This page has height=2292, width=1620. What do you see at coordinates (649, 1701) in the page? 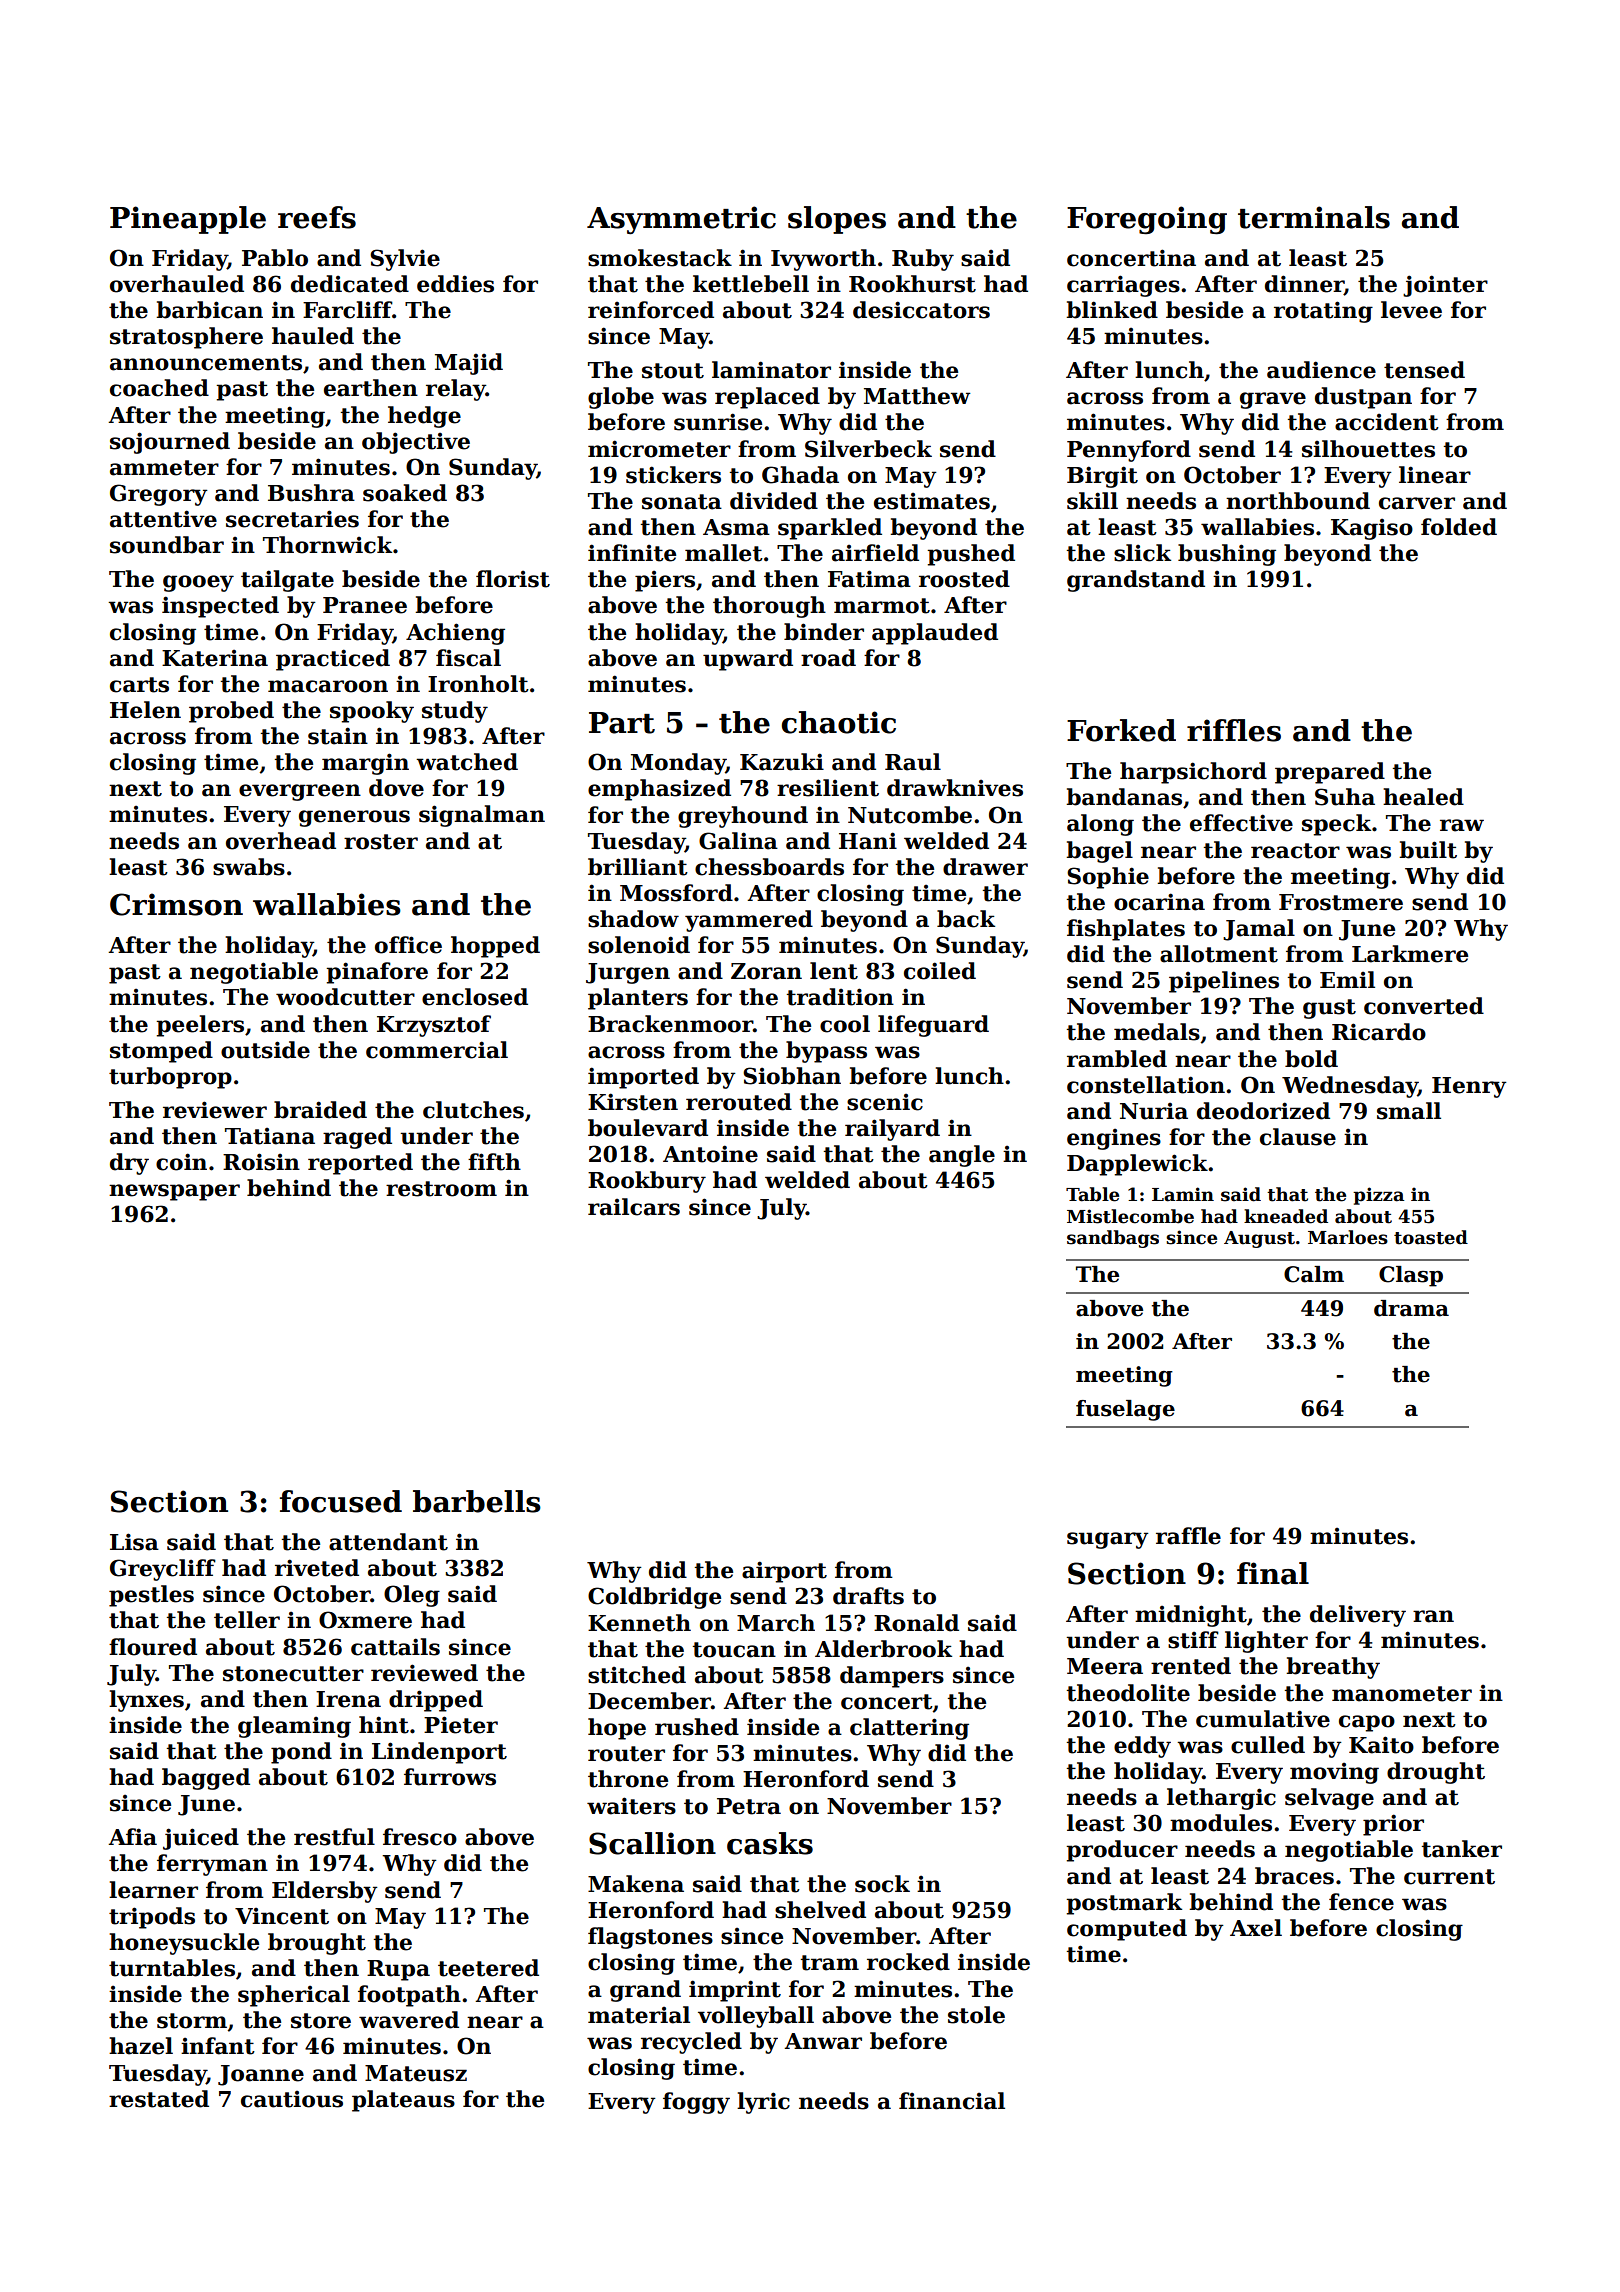
I see `December` at bounding box center [649, 1701].
